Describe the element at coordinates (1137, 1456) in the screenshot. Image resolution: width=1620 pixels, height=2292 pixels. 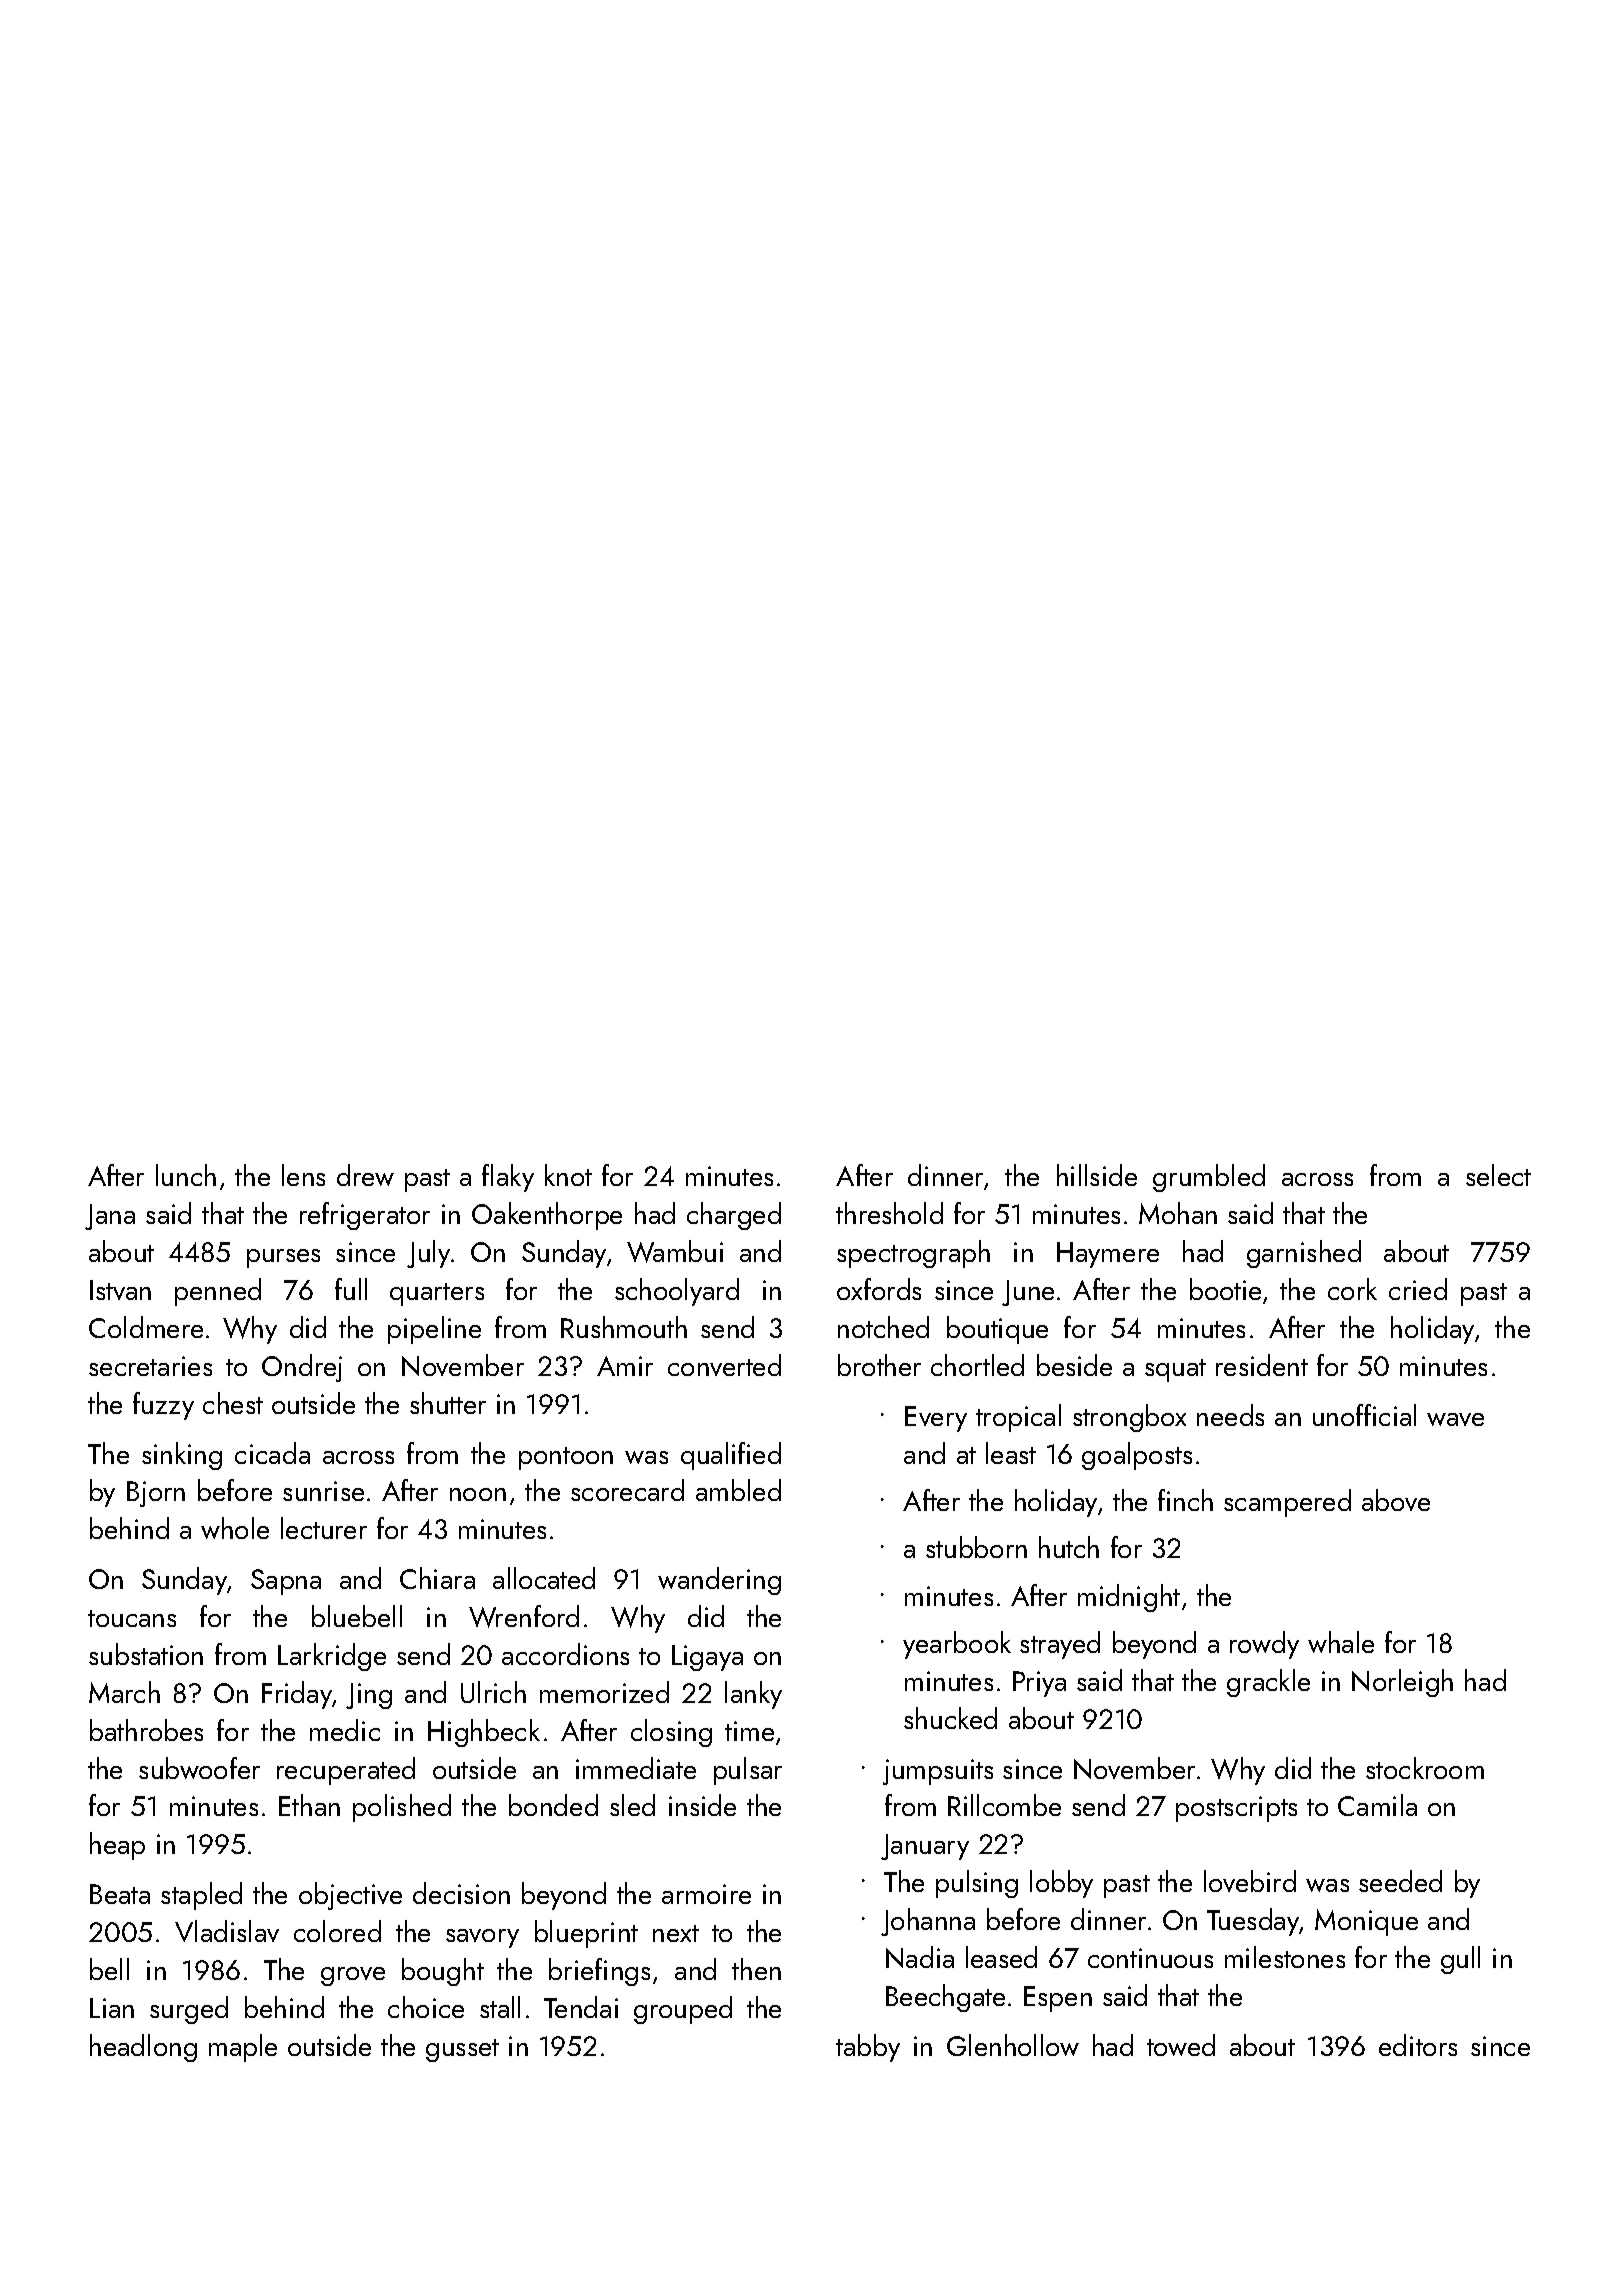
I see `goalposts` at that location.
